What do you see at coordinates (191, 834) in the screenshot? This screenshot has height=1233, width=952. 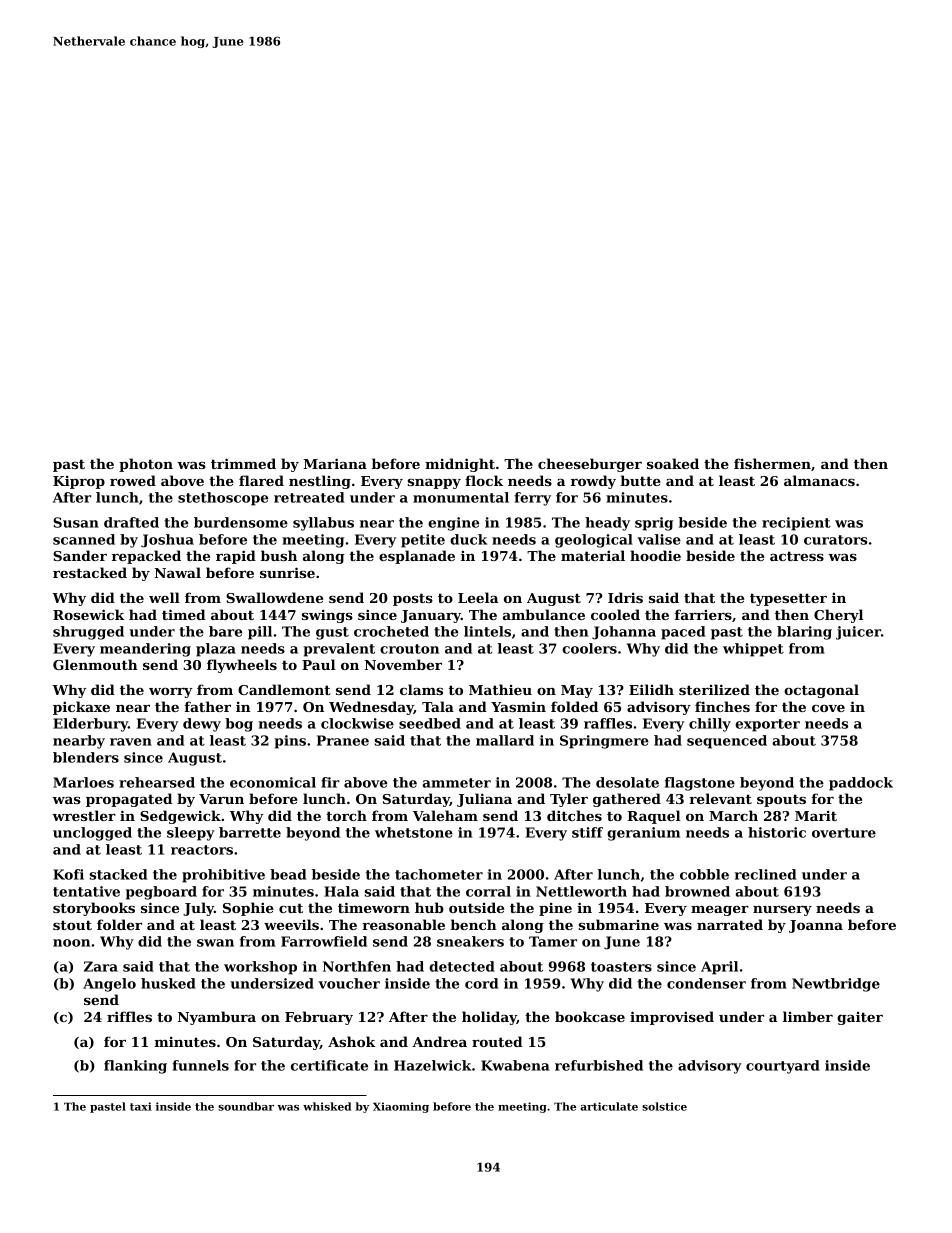 I see `sleepy` at bounding box center [191, 834].
